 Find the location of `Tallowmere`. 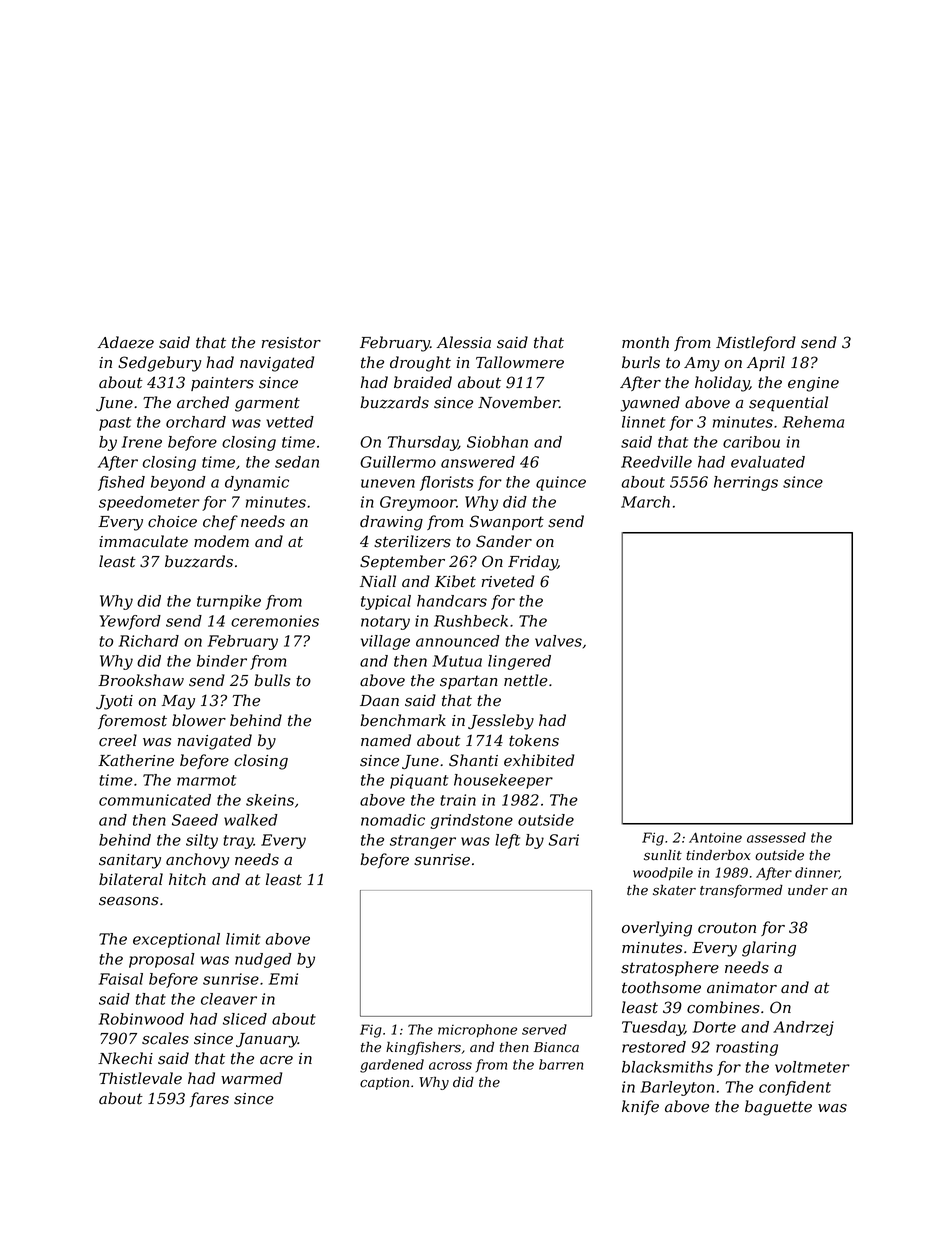

Tallowmere is located at coordinates (520, 362).
